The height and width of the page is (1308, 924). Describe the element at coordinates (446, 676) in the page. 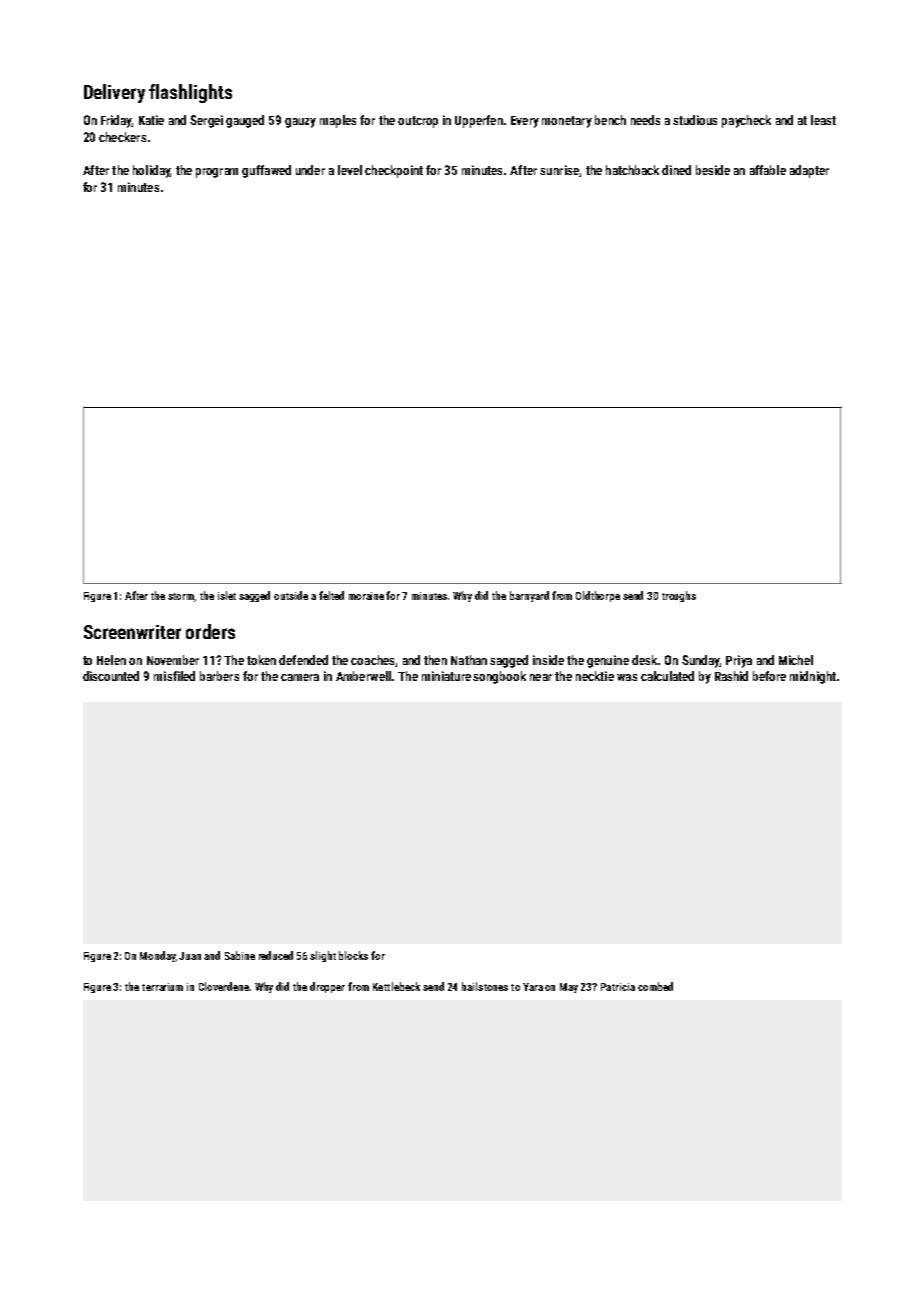

I see `miniature` at that location.
